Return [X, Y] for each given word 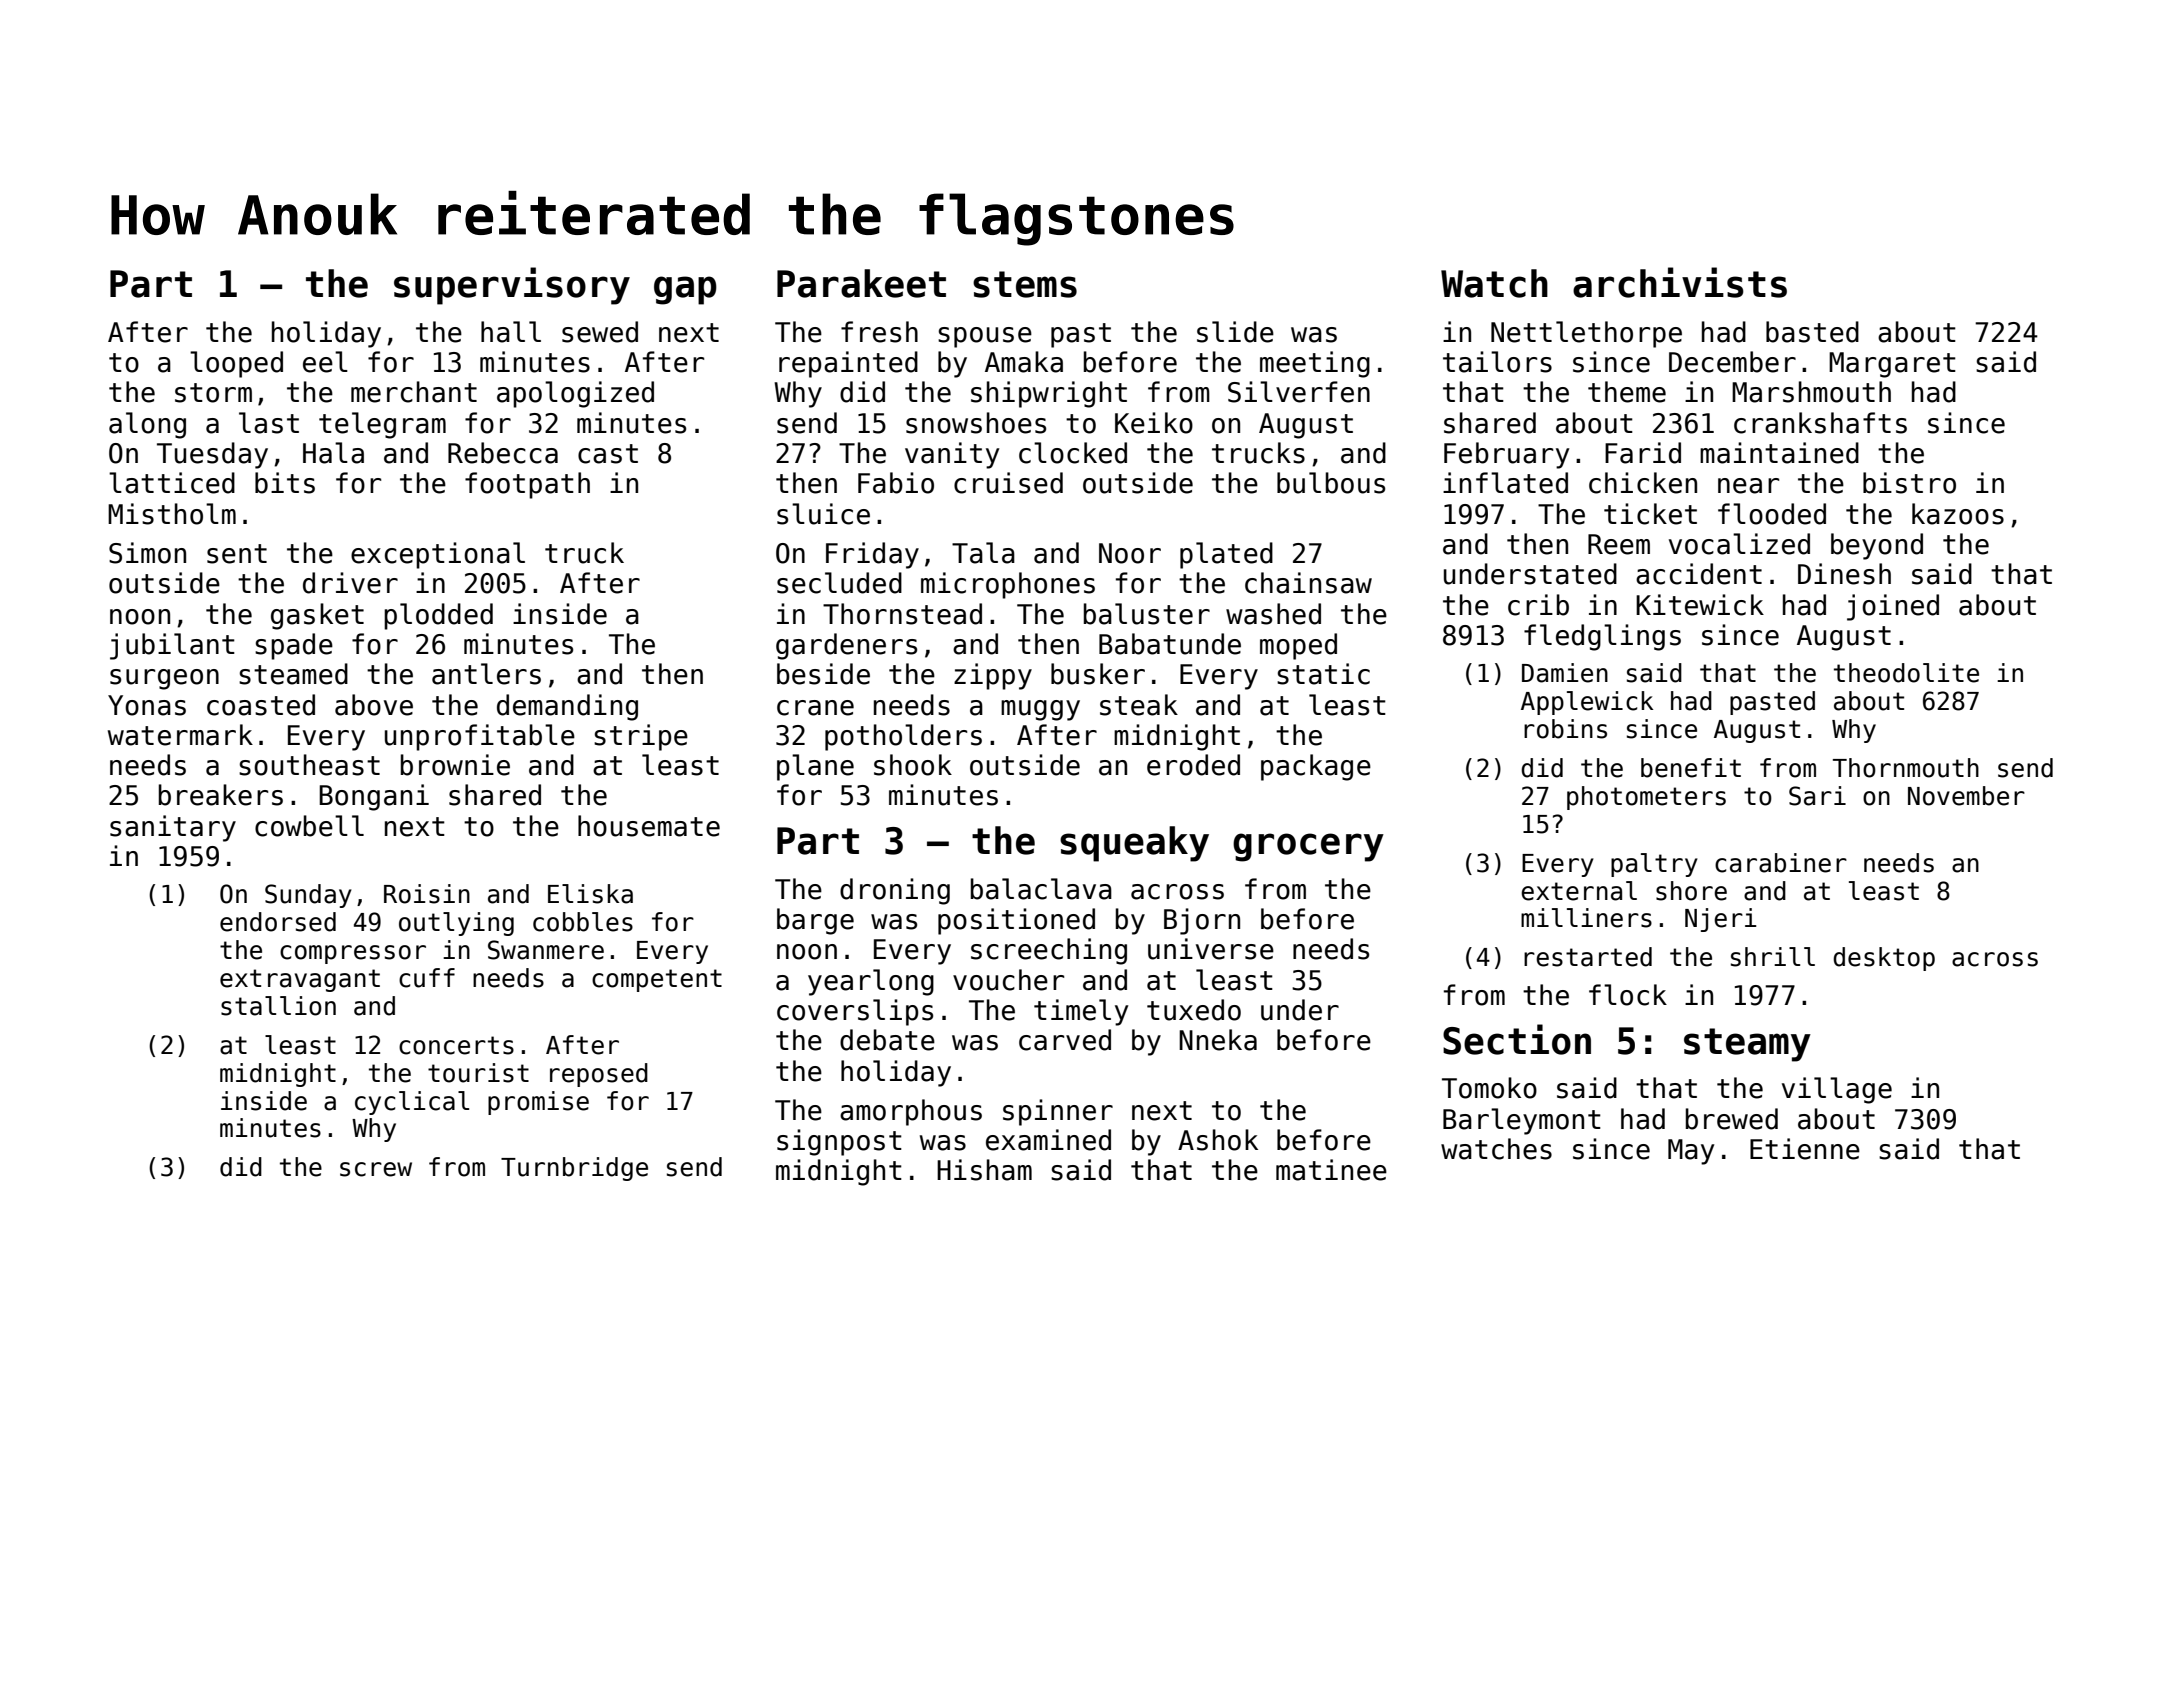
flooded [1772, 514]
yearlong [871, 982]
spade [294, 646]
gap [685, 290]
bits [285, 483]
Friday [872, 555]
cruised [1008, 483]
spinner [1058, 1112]
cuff [427, 978]
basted [1812, 332]
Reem [1619, 544]
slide [1235, 332]
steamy [1747, 1045]
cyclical [412, 1103]
